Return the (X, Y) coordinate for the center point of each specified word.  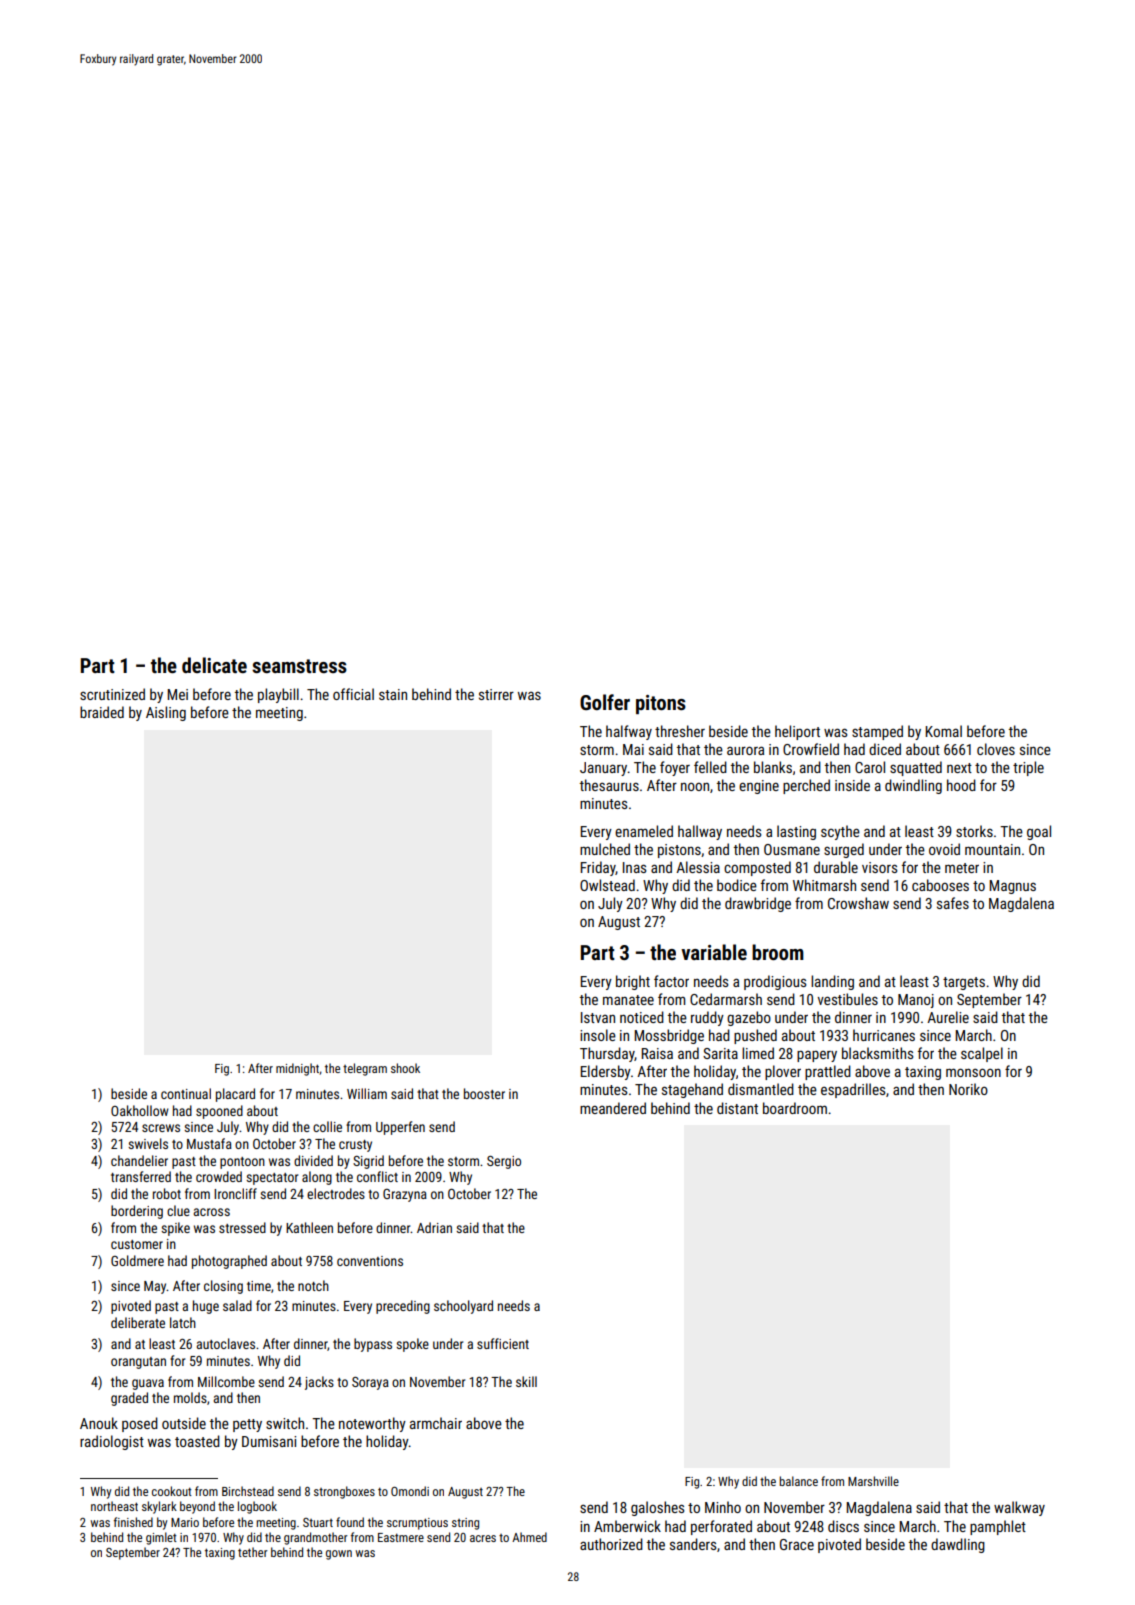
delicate (214, 665)
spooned (219, 1112)
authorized (611, 1544)
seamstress (299, 666)
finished (133, 1522)
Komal (943, 731)
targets (964, 983)
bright (633, 982)
